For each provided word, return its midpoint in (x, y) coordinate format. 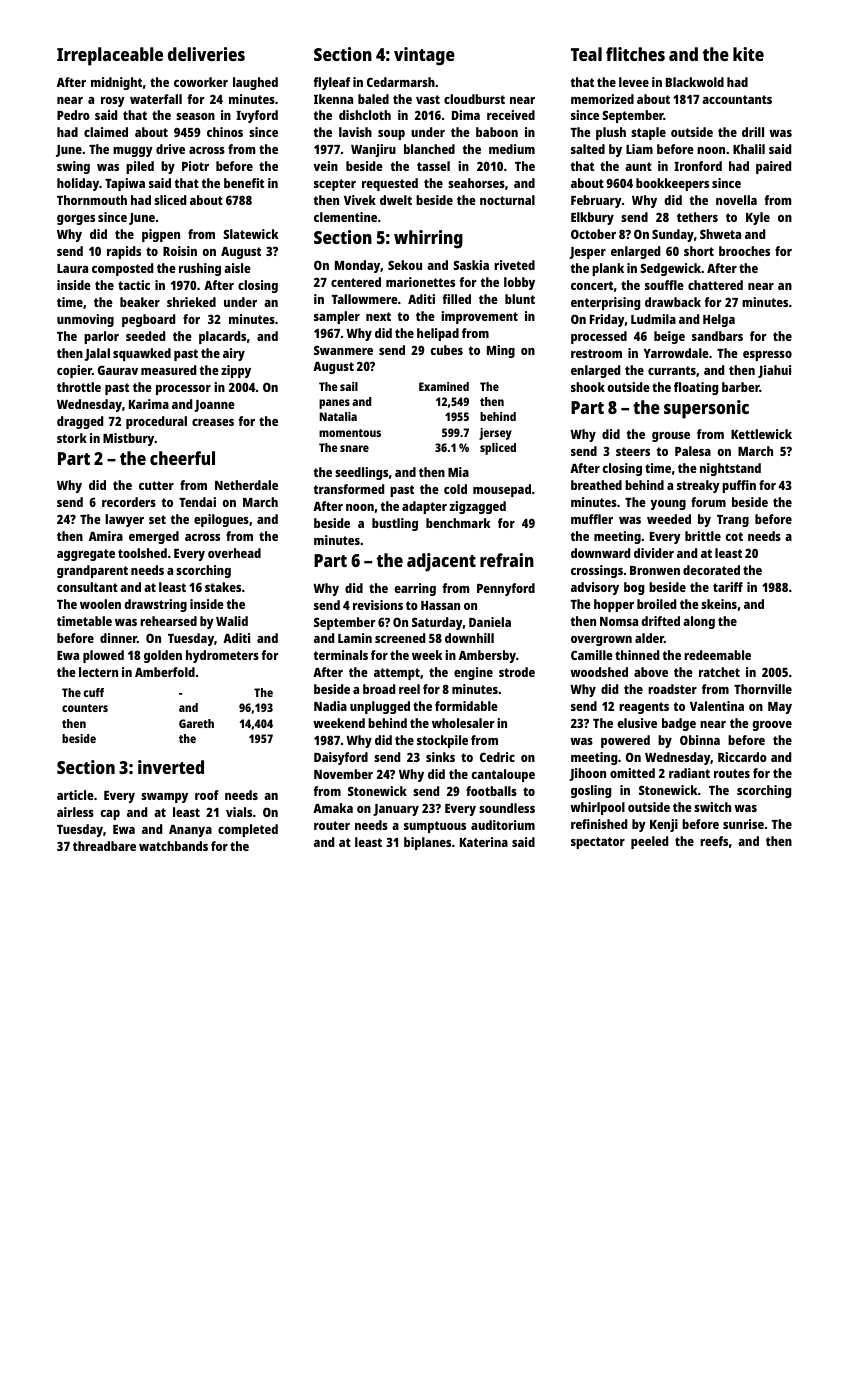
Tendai (197, 502)
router (332, 825)
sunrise (743, 824)
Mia (458, 472)
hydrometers (222, 656)
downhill (469, 638)
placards (222, 337)
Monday (357, 266)
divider (654, 553)
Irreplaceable (110, 56)
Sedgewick (671, 269)
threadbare (104, 846)
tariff (728, 587)
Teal (586, 54)
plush (611, 133)
